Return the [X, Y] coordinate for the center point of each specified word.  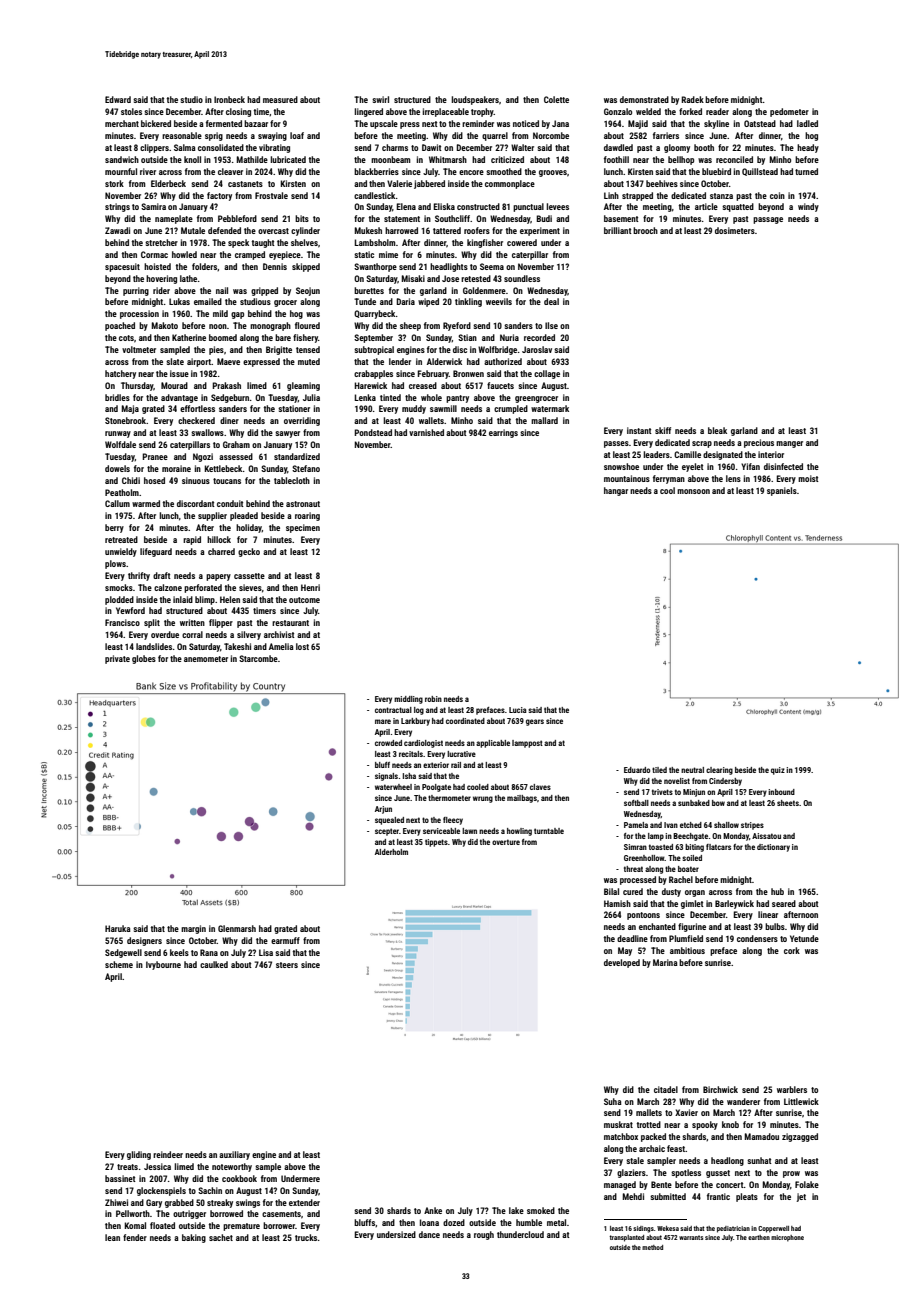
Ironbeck [229, 99]
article [706, 206]
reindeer [168, 1154]
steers [287, 965]
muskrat [618, 1124]
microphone [787, 1238]
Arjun [383, 810]
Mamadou [761, 1136]
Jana [560, 123]
